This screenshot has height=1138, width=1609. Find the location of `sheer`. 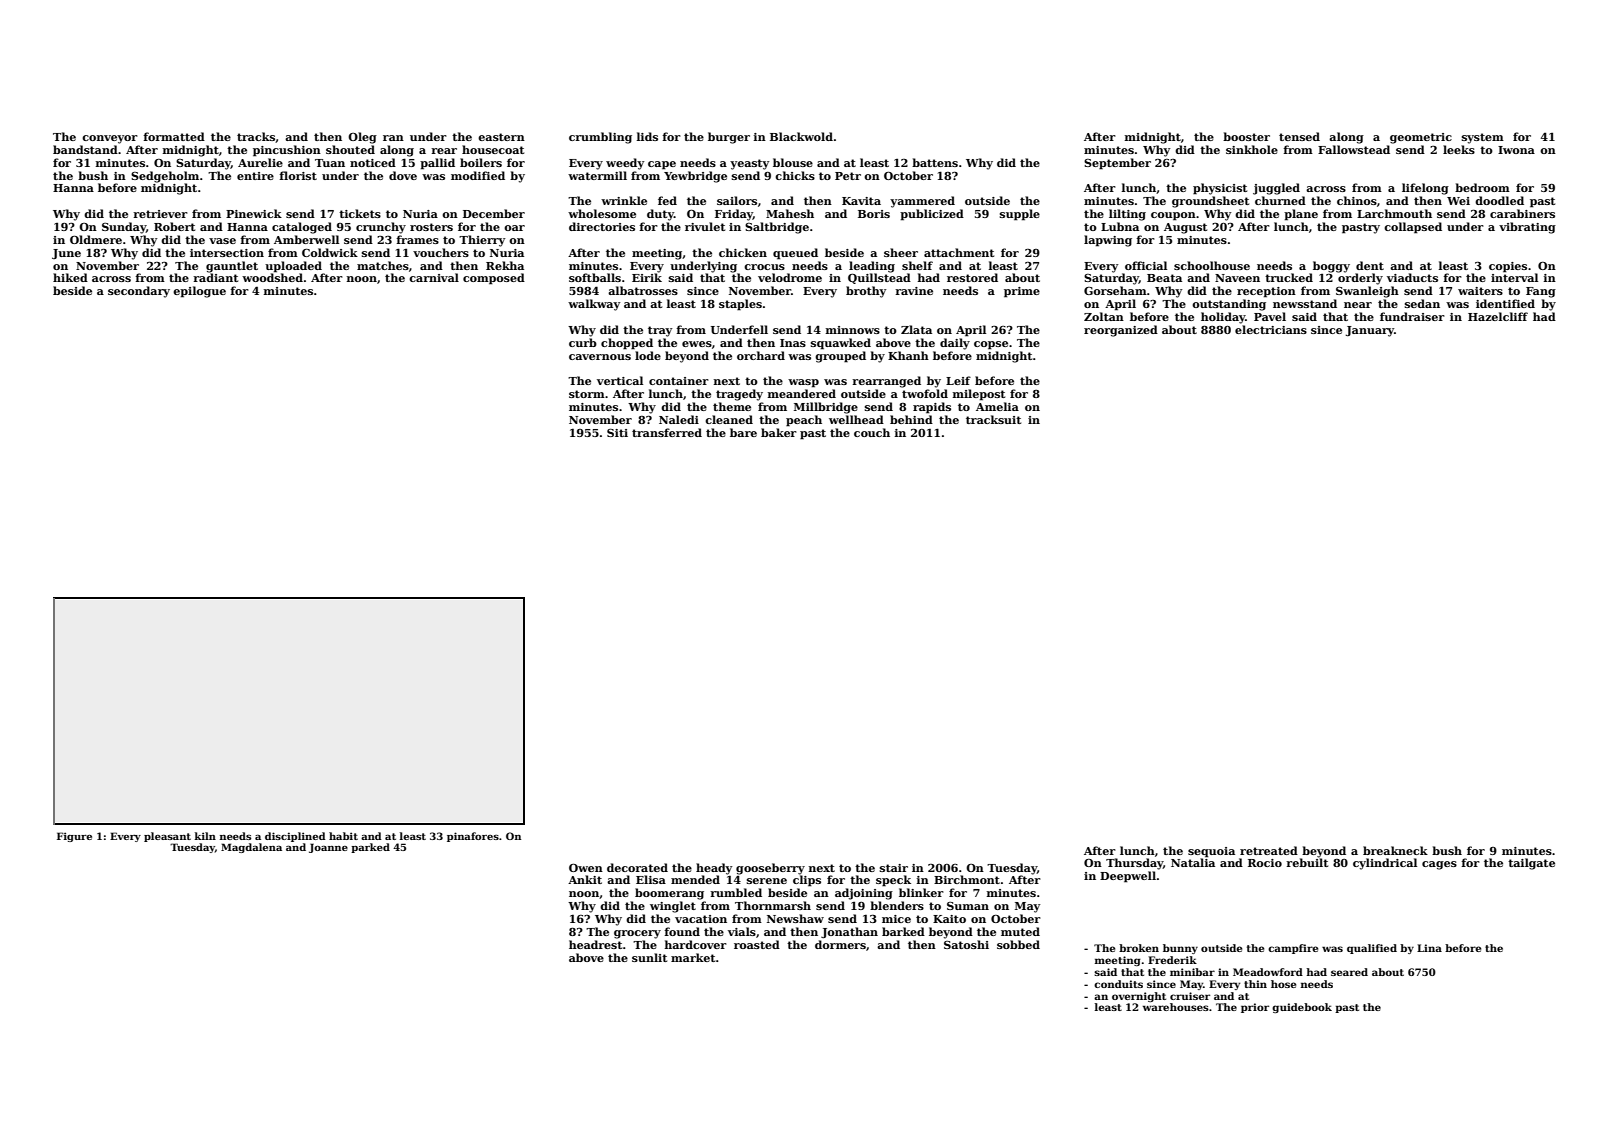

sheer is located at coordinates (901, 252).
